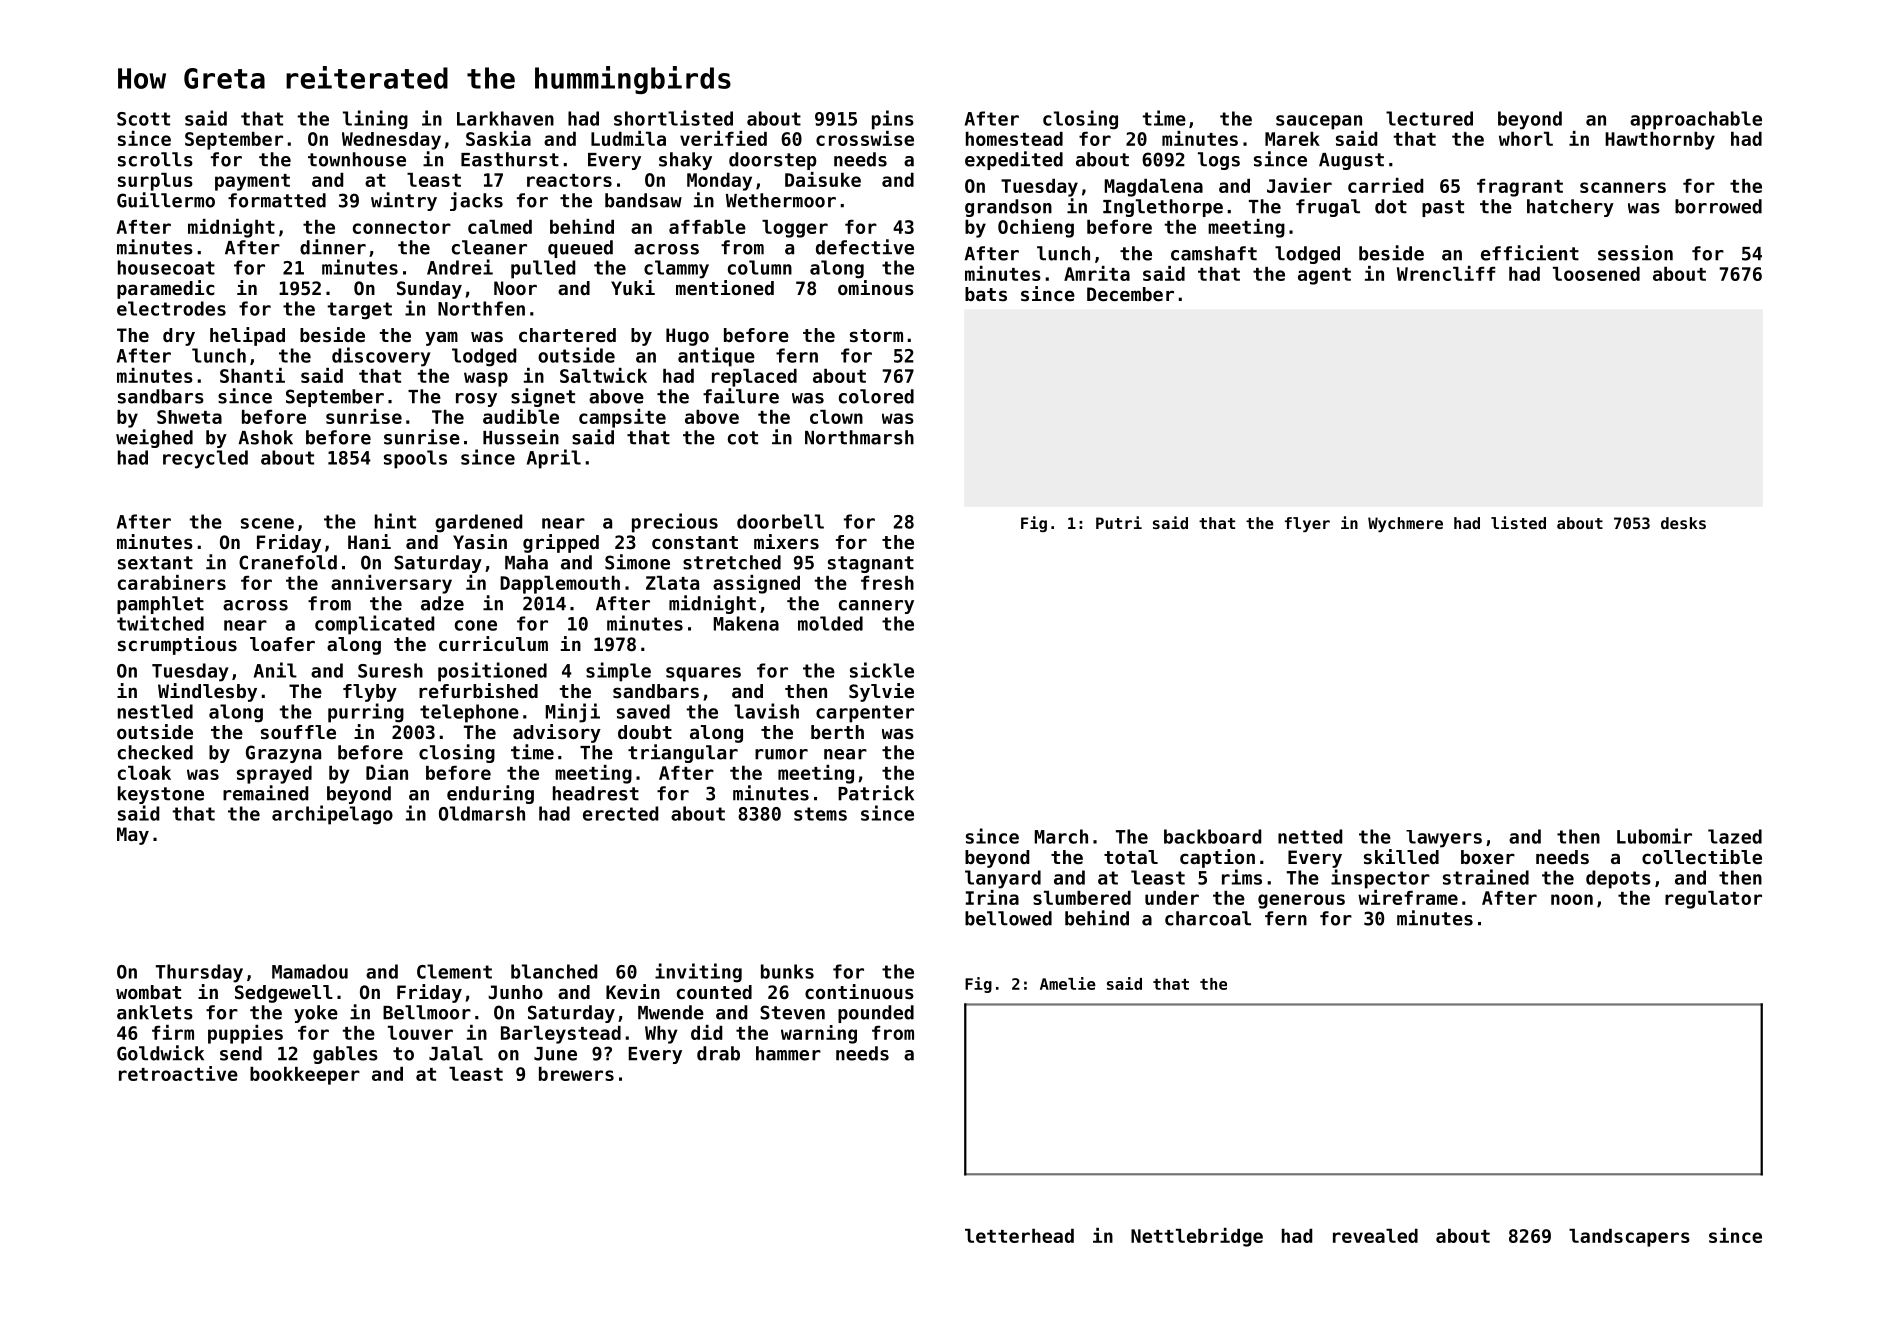 The height and width of the page is (1328, 1879). What do you see at coordinates (1444, 839) in the page?
I see `lawyers` at bounding box center [1444, 839].
